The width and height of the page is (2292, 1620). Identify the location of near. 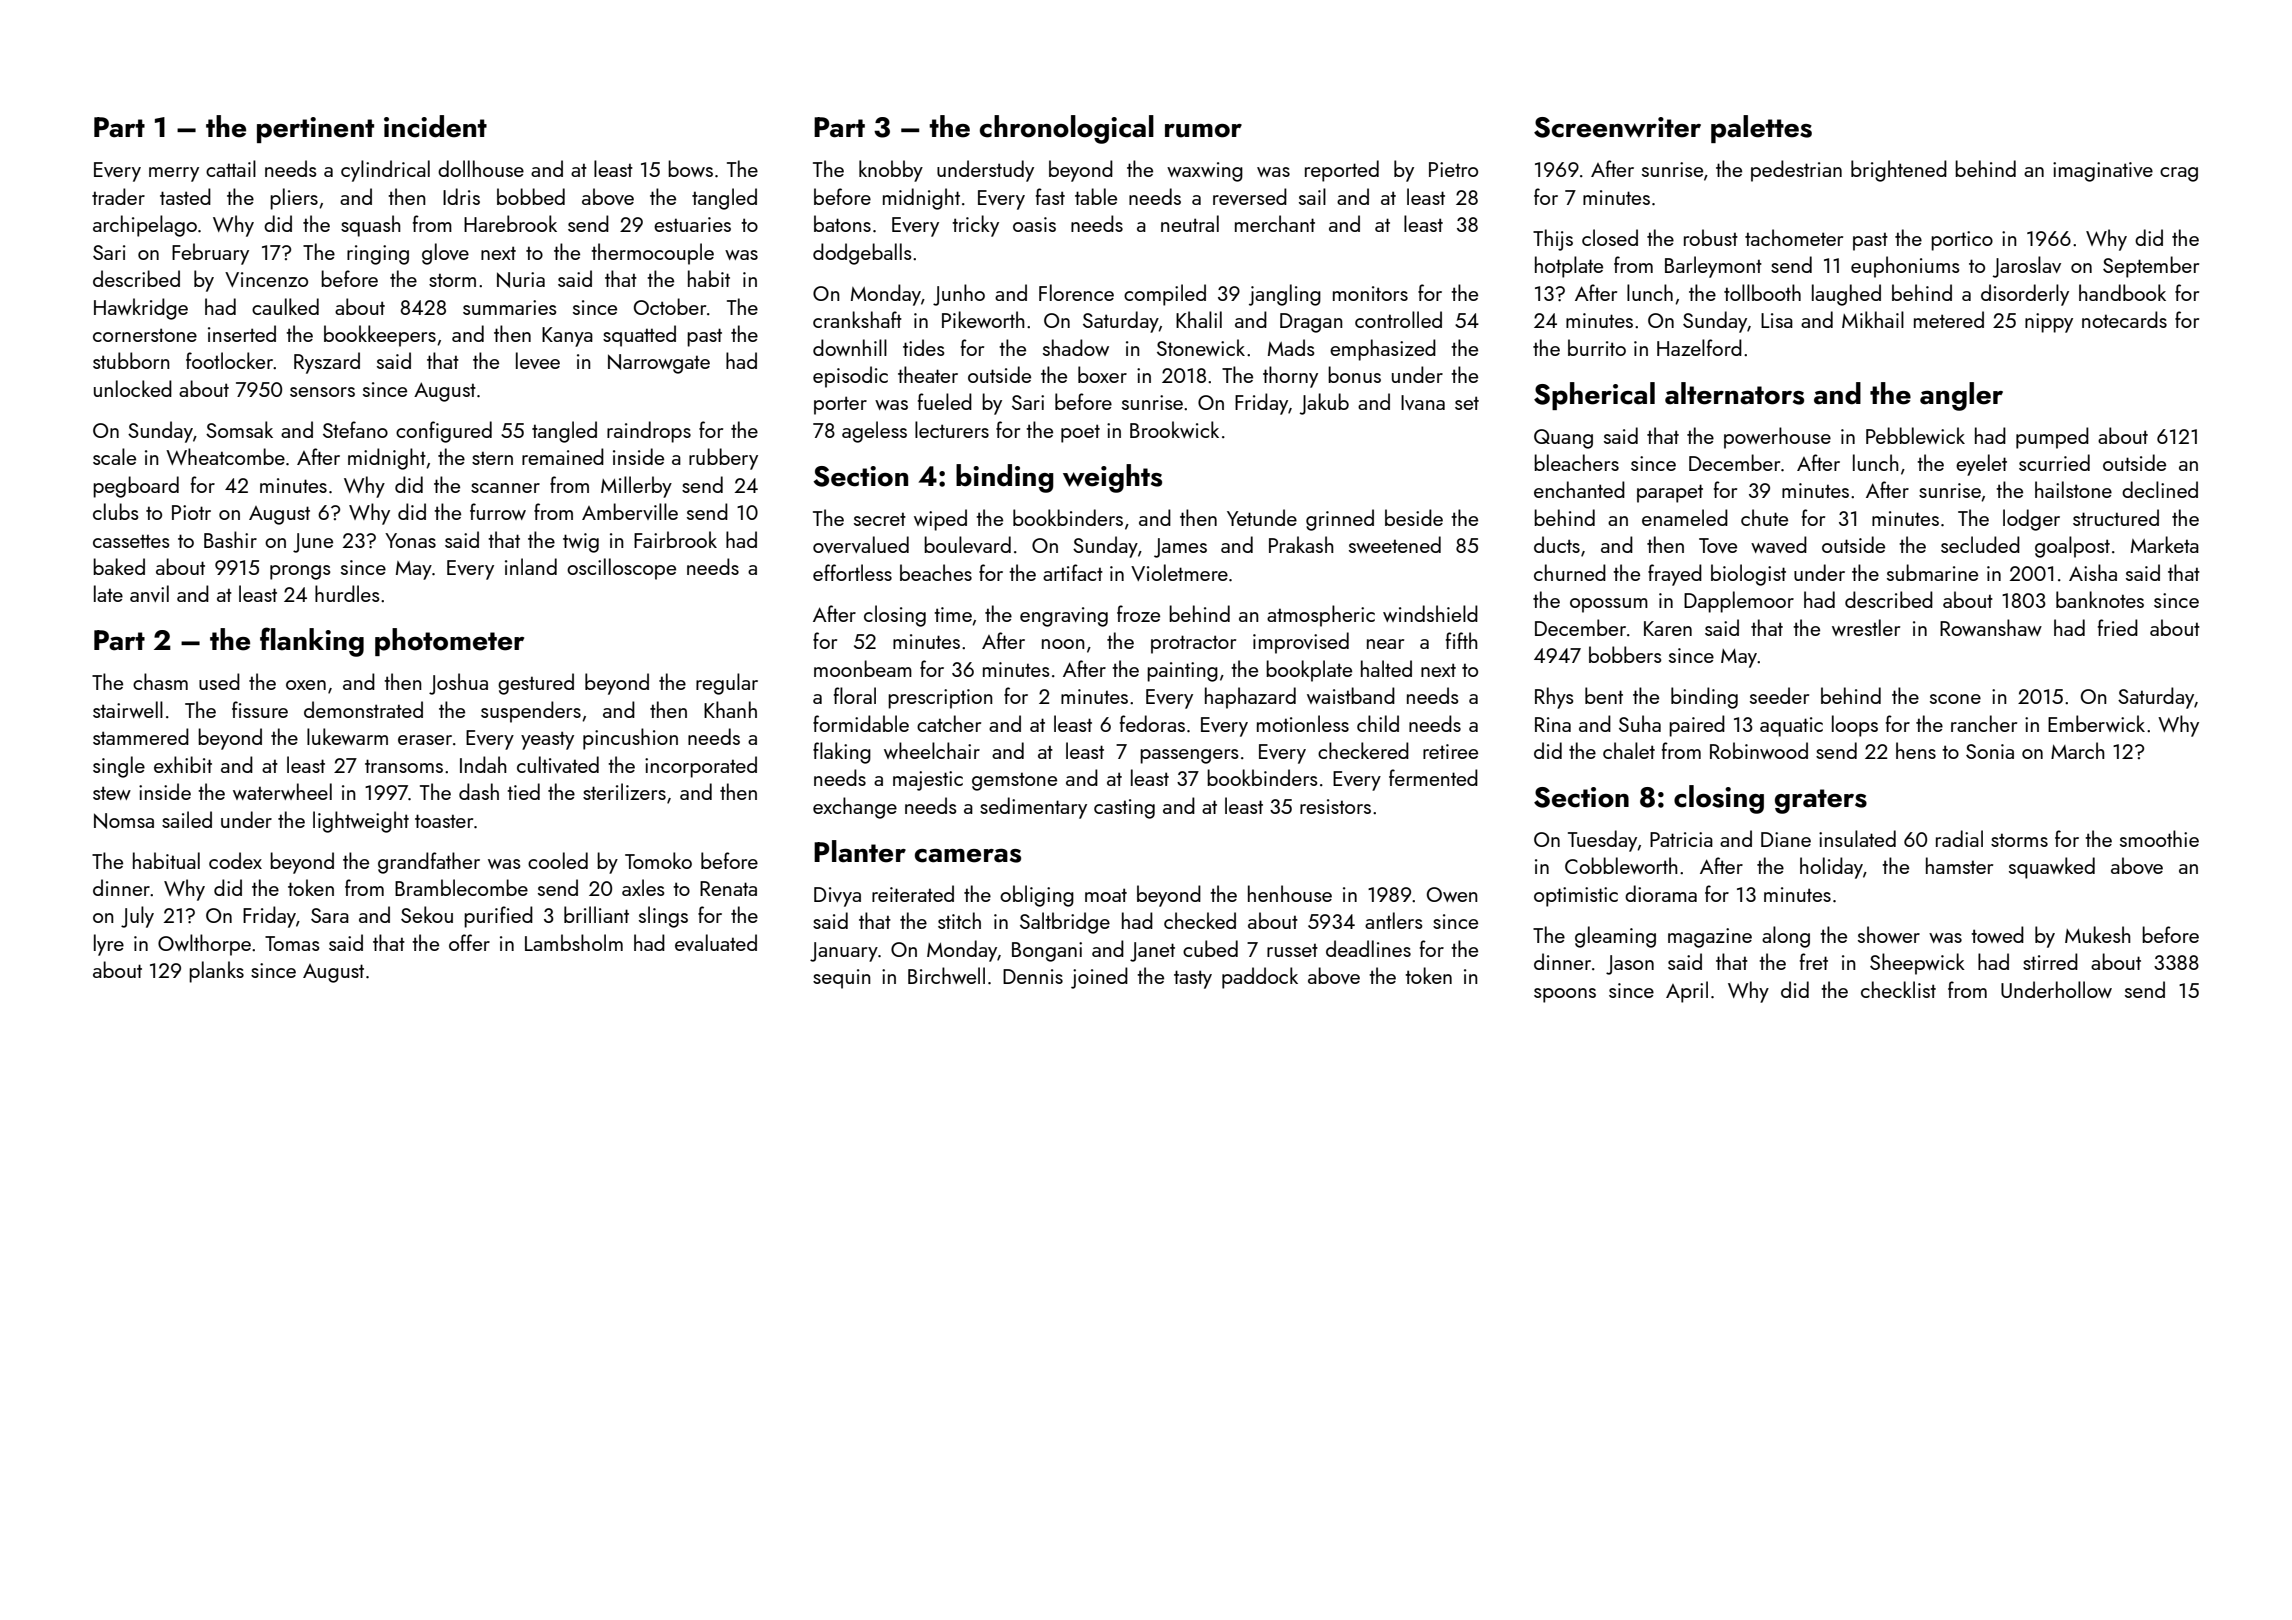
(1385, 644).
